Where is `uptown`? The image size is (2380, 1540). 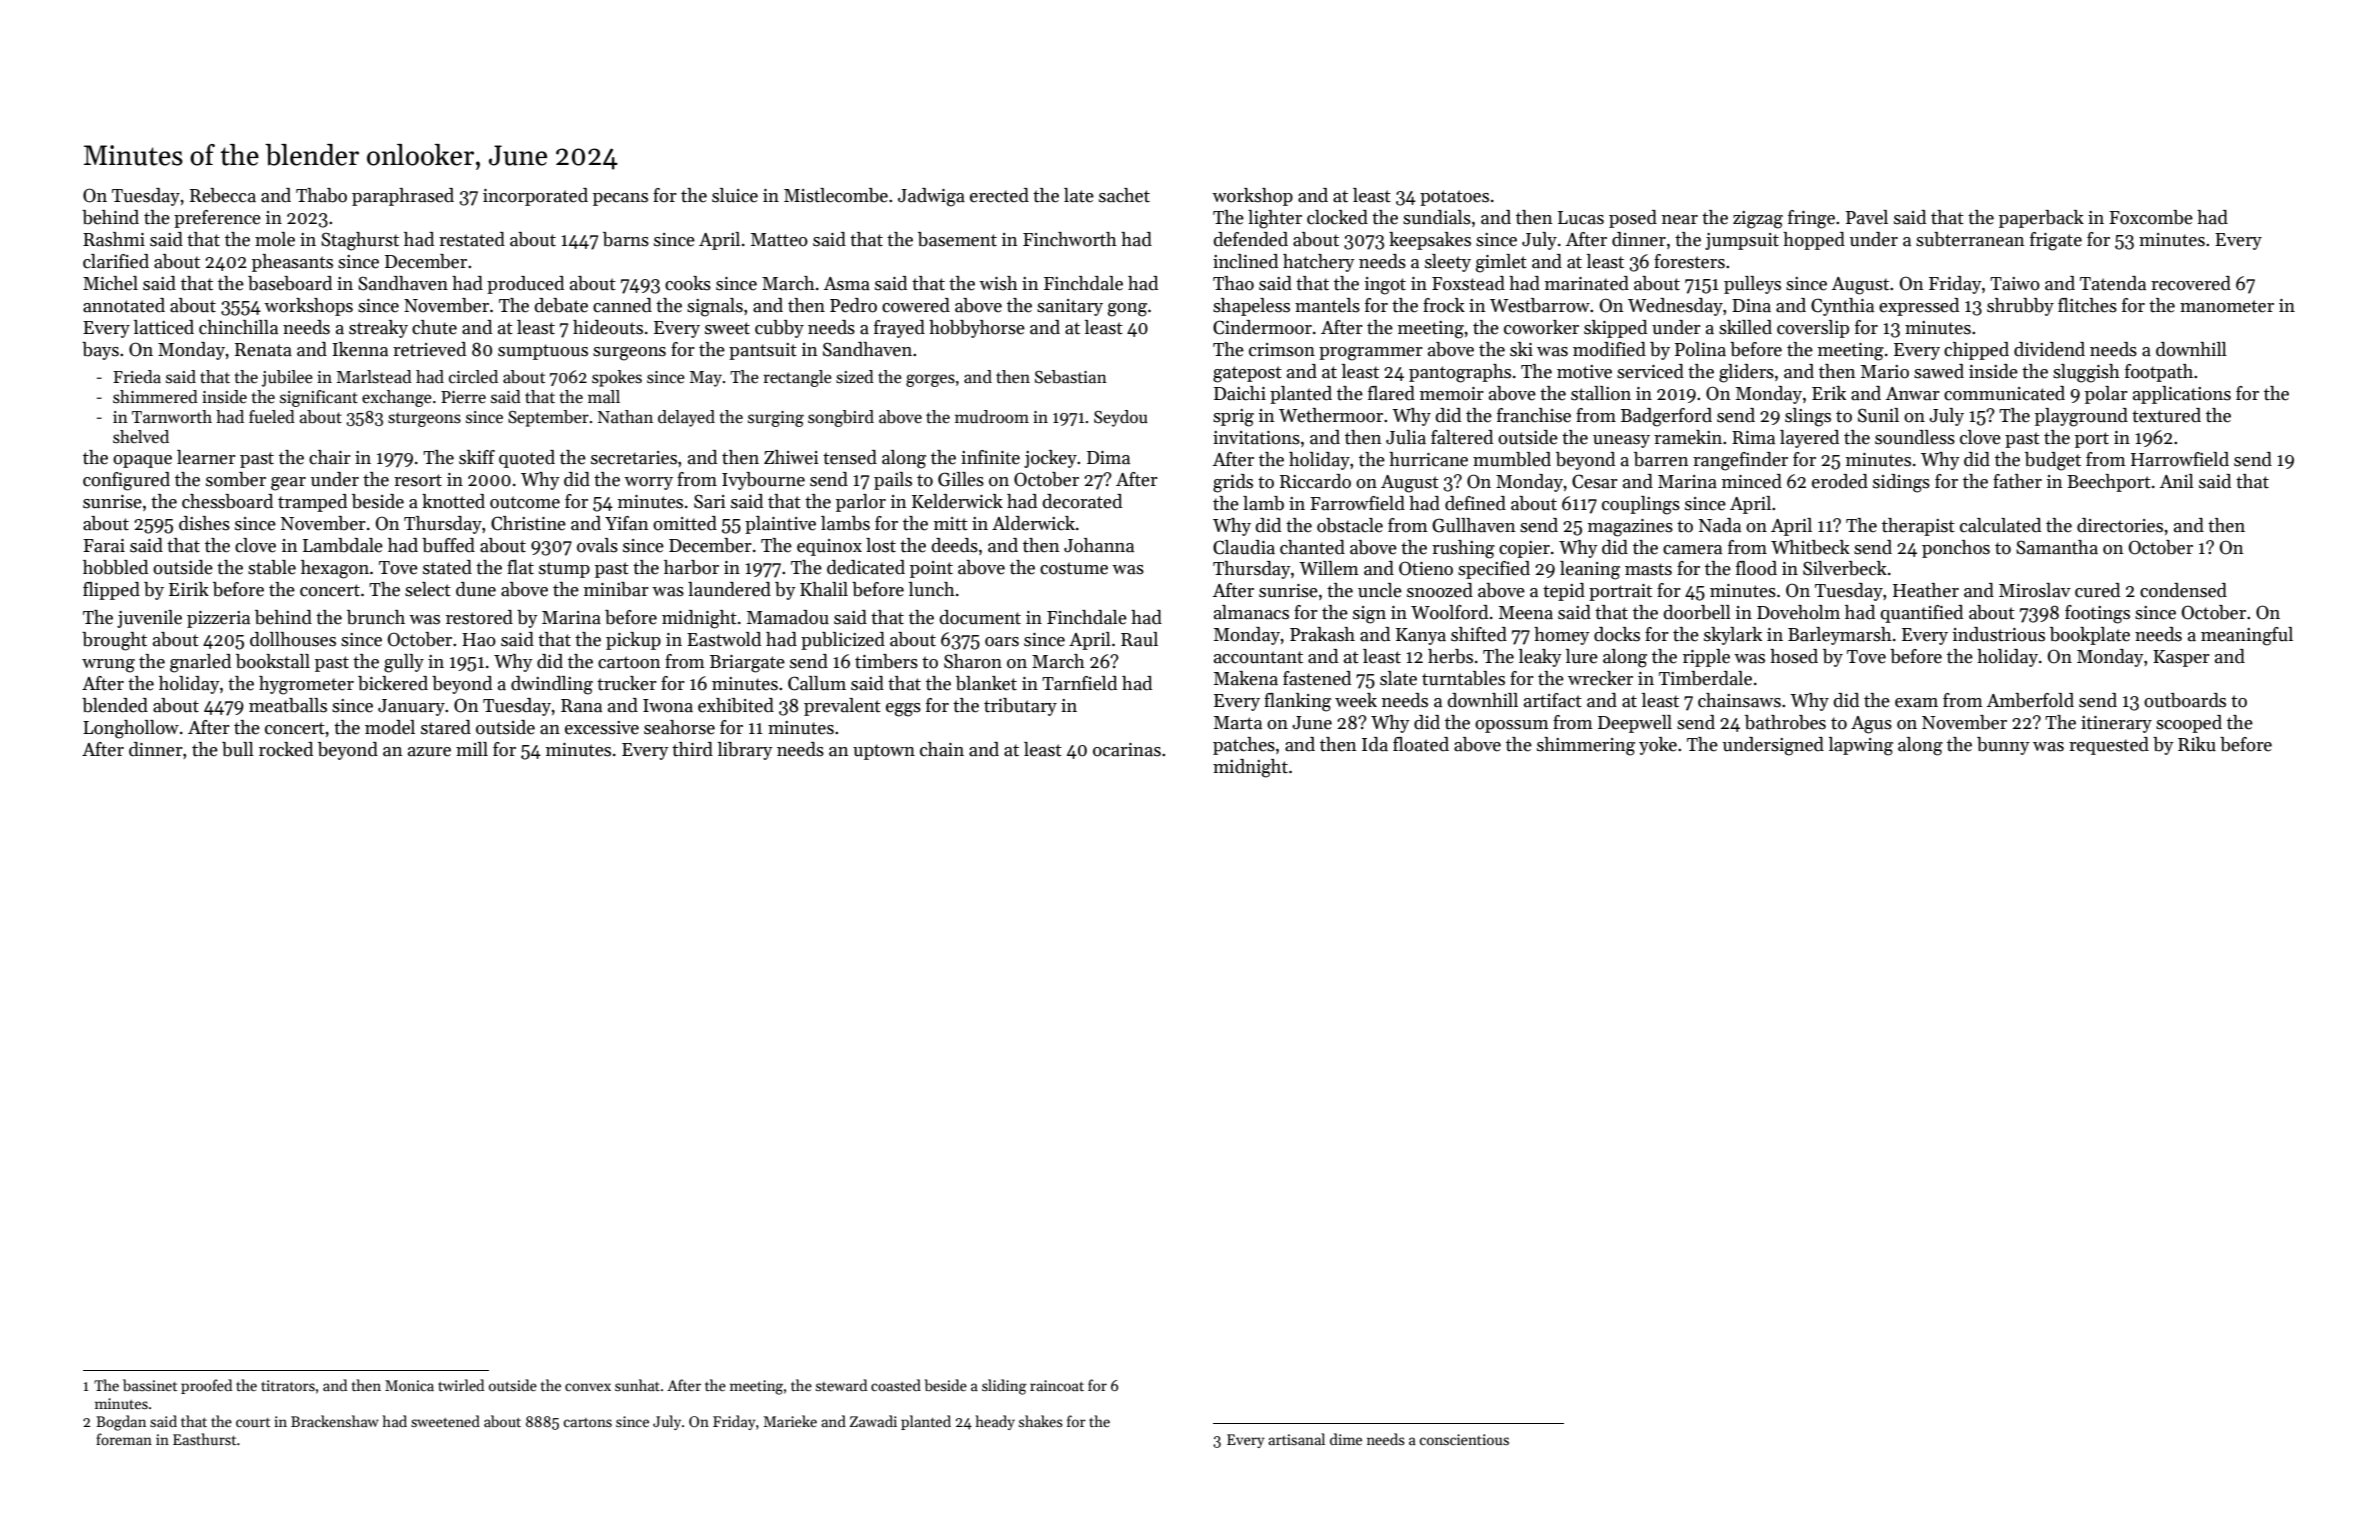
uptown is located at coordinates (884, 752).
